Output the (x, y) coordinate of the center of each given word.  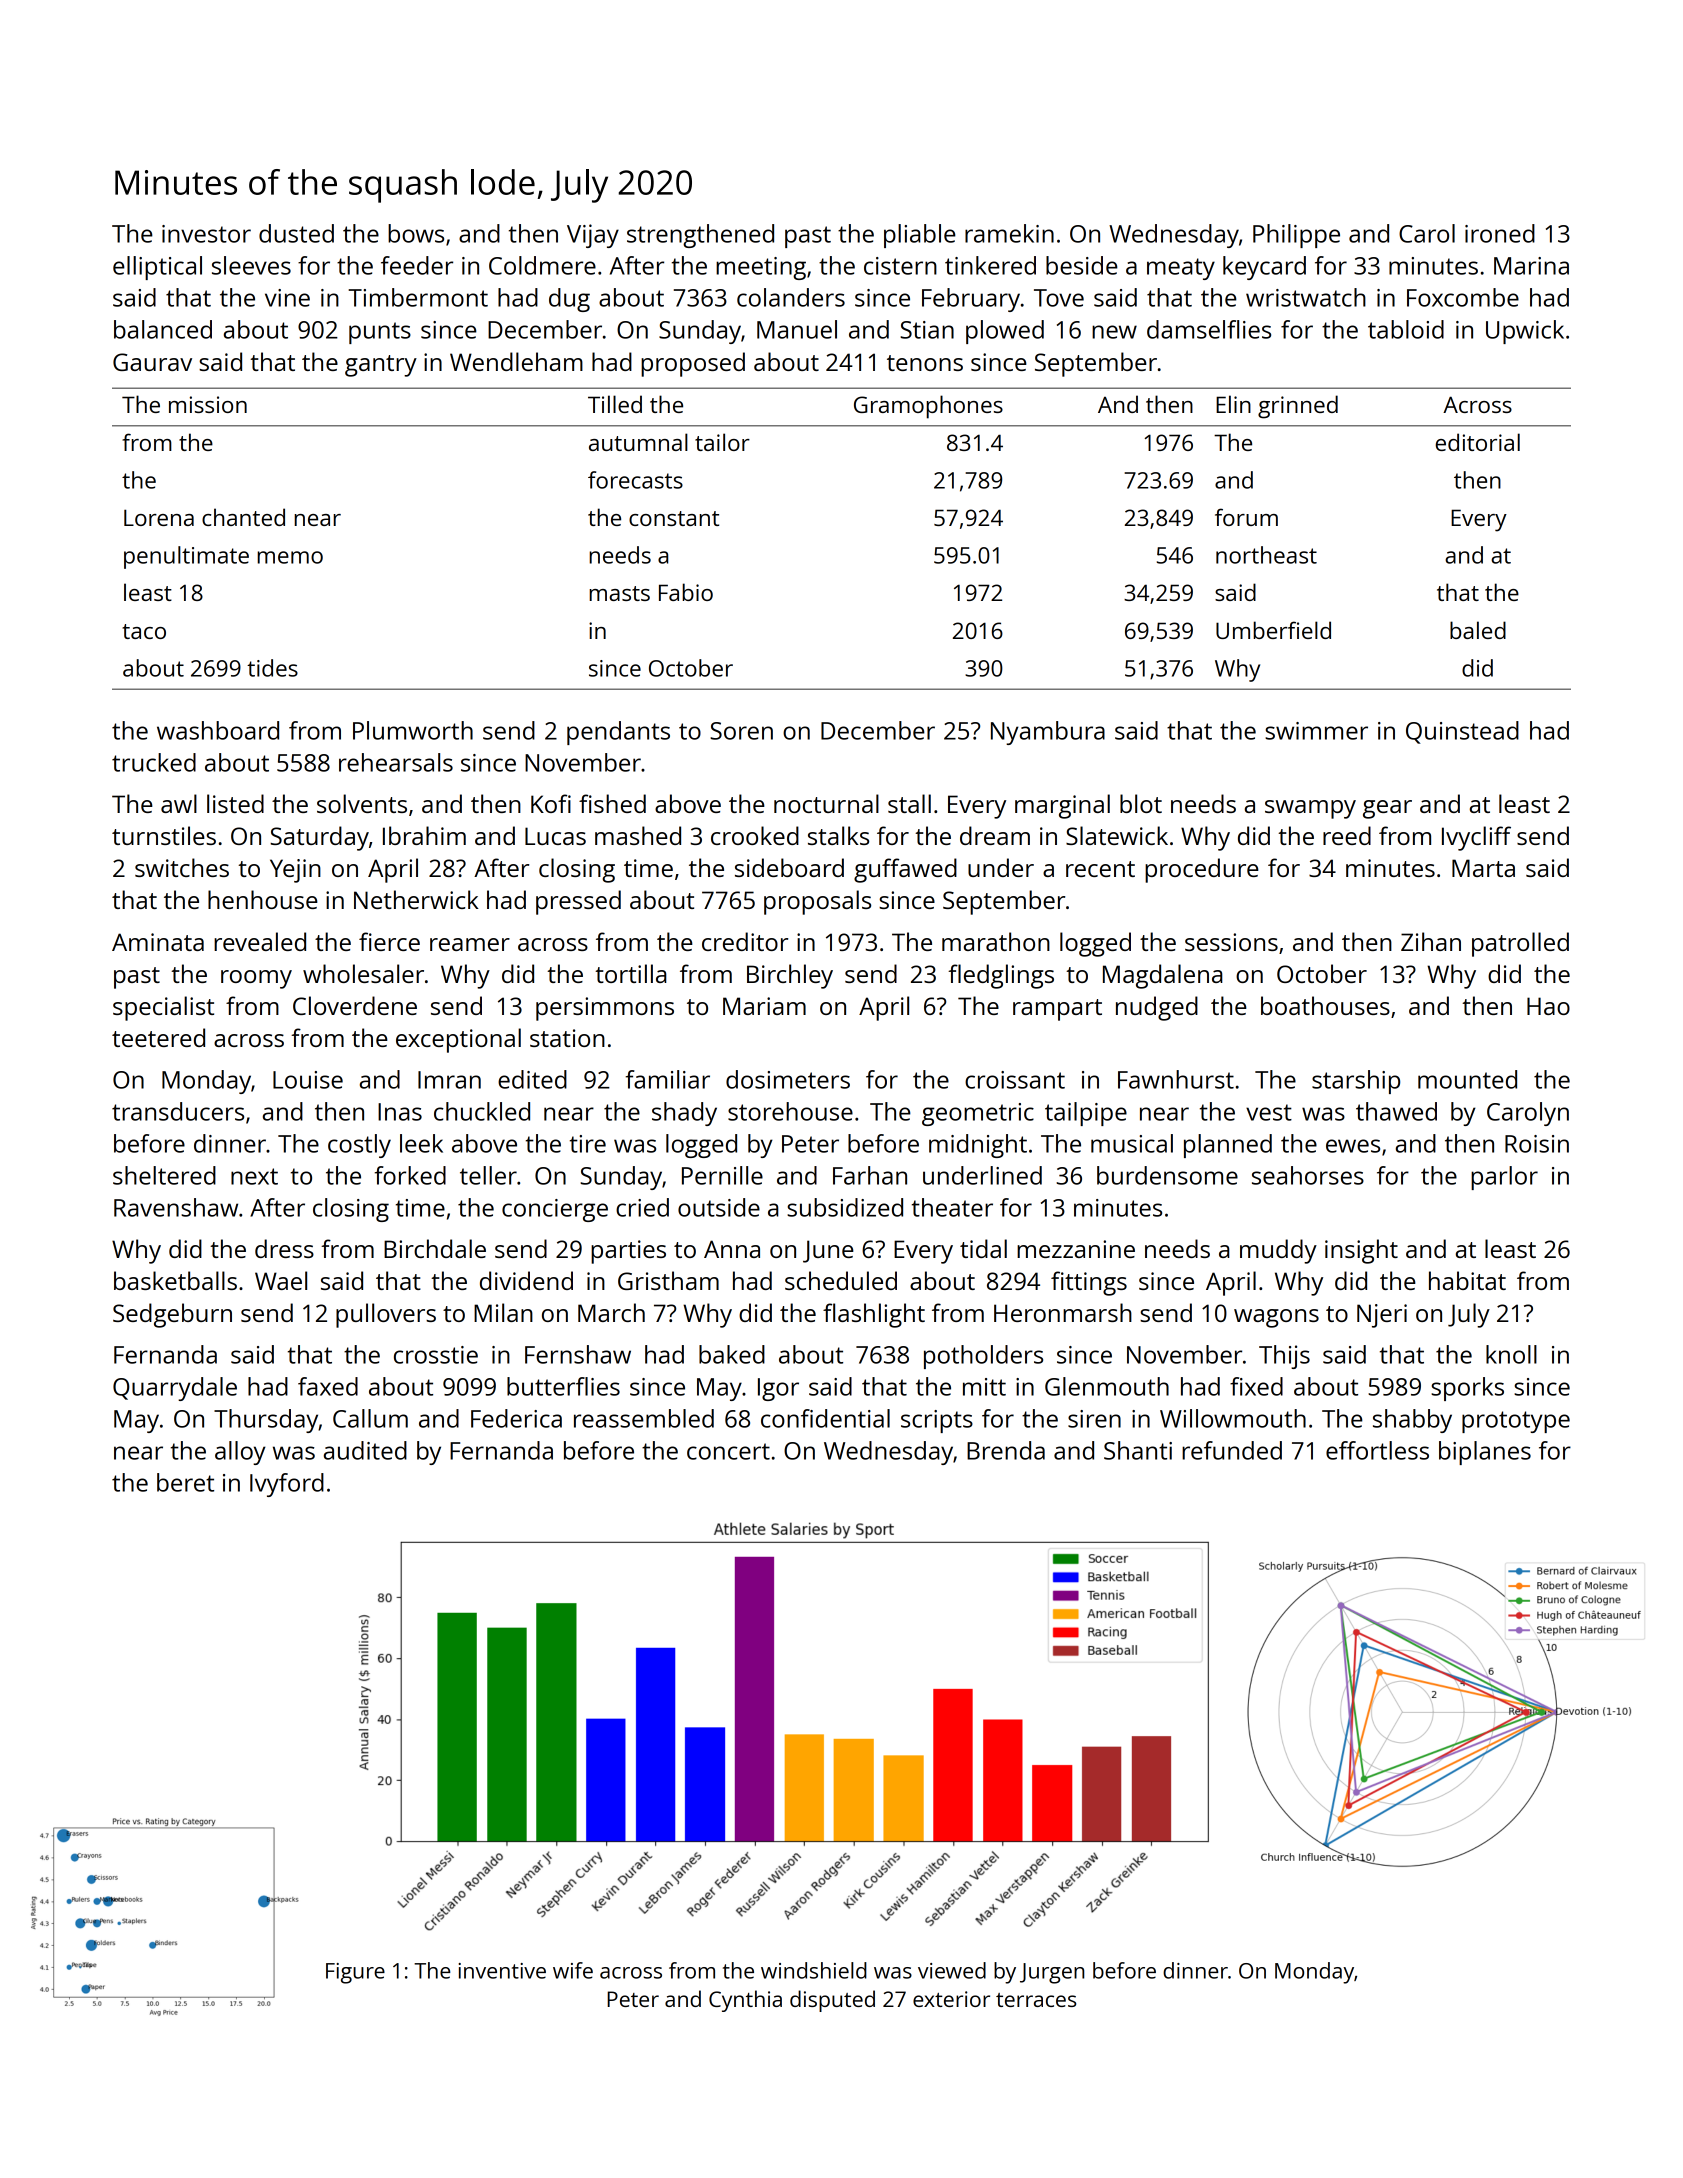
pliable (920, 236)
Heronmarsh (1063, 1312)
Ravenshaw (176, 1207)
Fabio (686, 592)
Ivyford (287, 1485)
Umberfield (1273, 630)
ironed (1500, 233)
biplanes (1485, 1453)
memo (290, 557)
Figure (355, 1973)
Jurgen (1052, 1973)
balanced (163, 329)
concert (728, 1451)
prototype (1516, 1422)
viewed (952, 1970)
